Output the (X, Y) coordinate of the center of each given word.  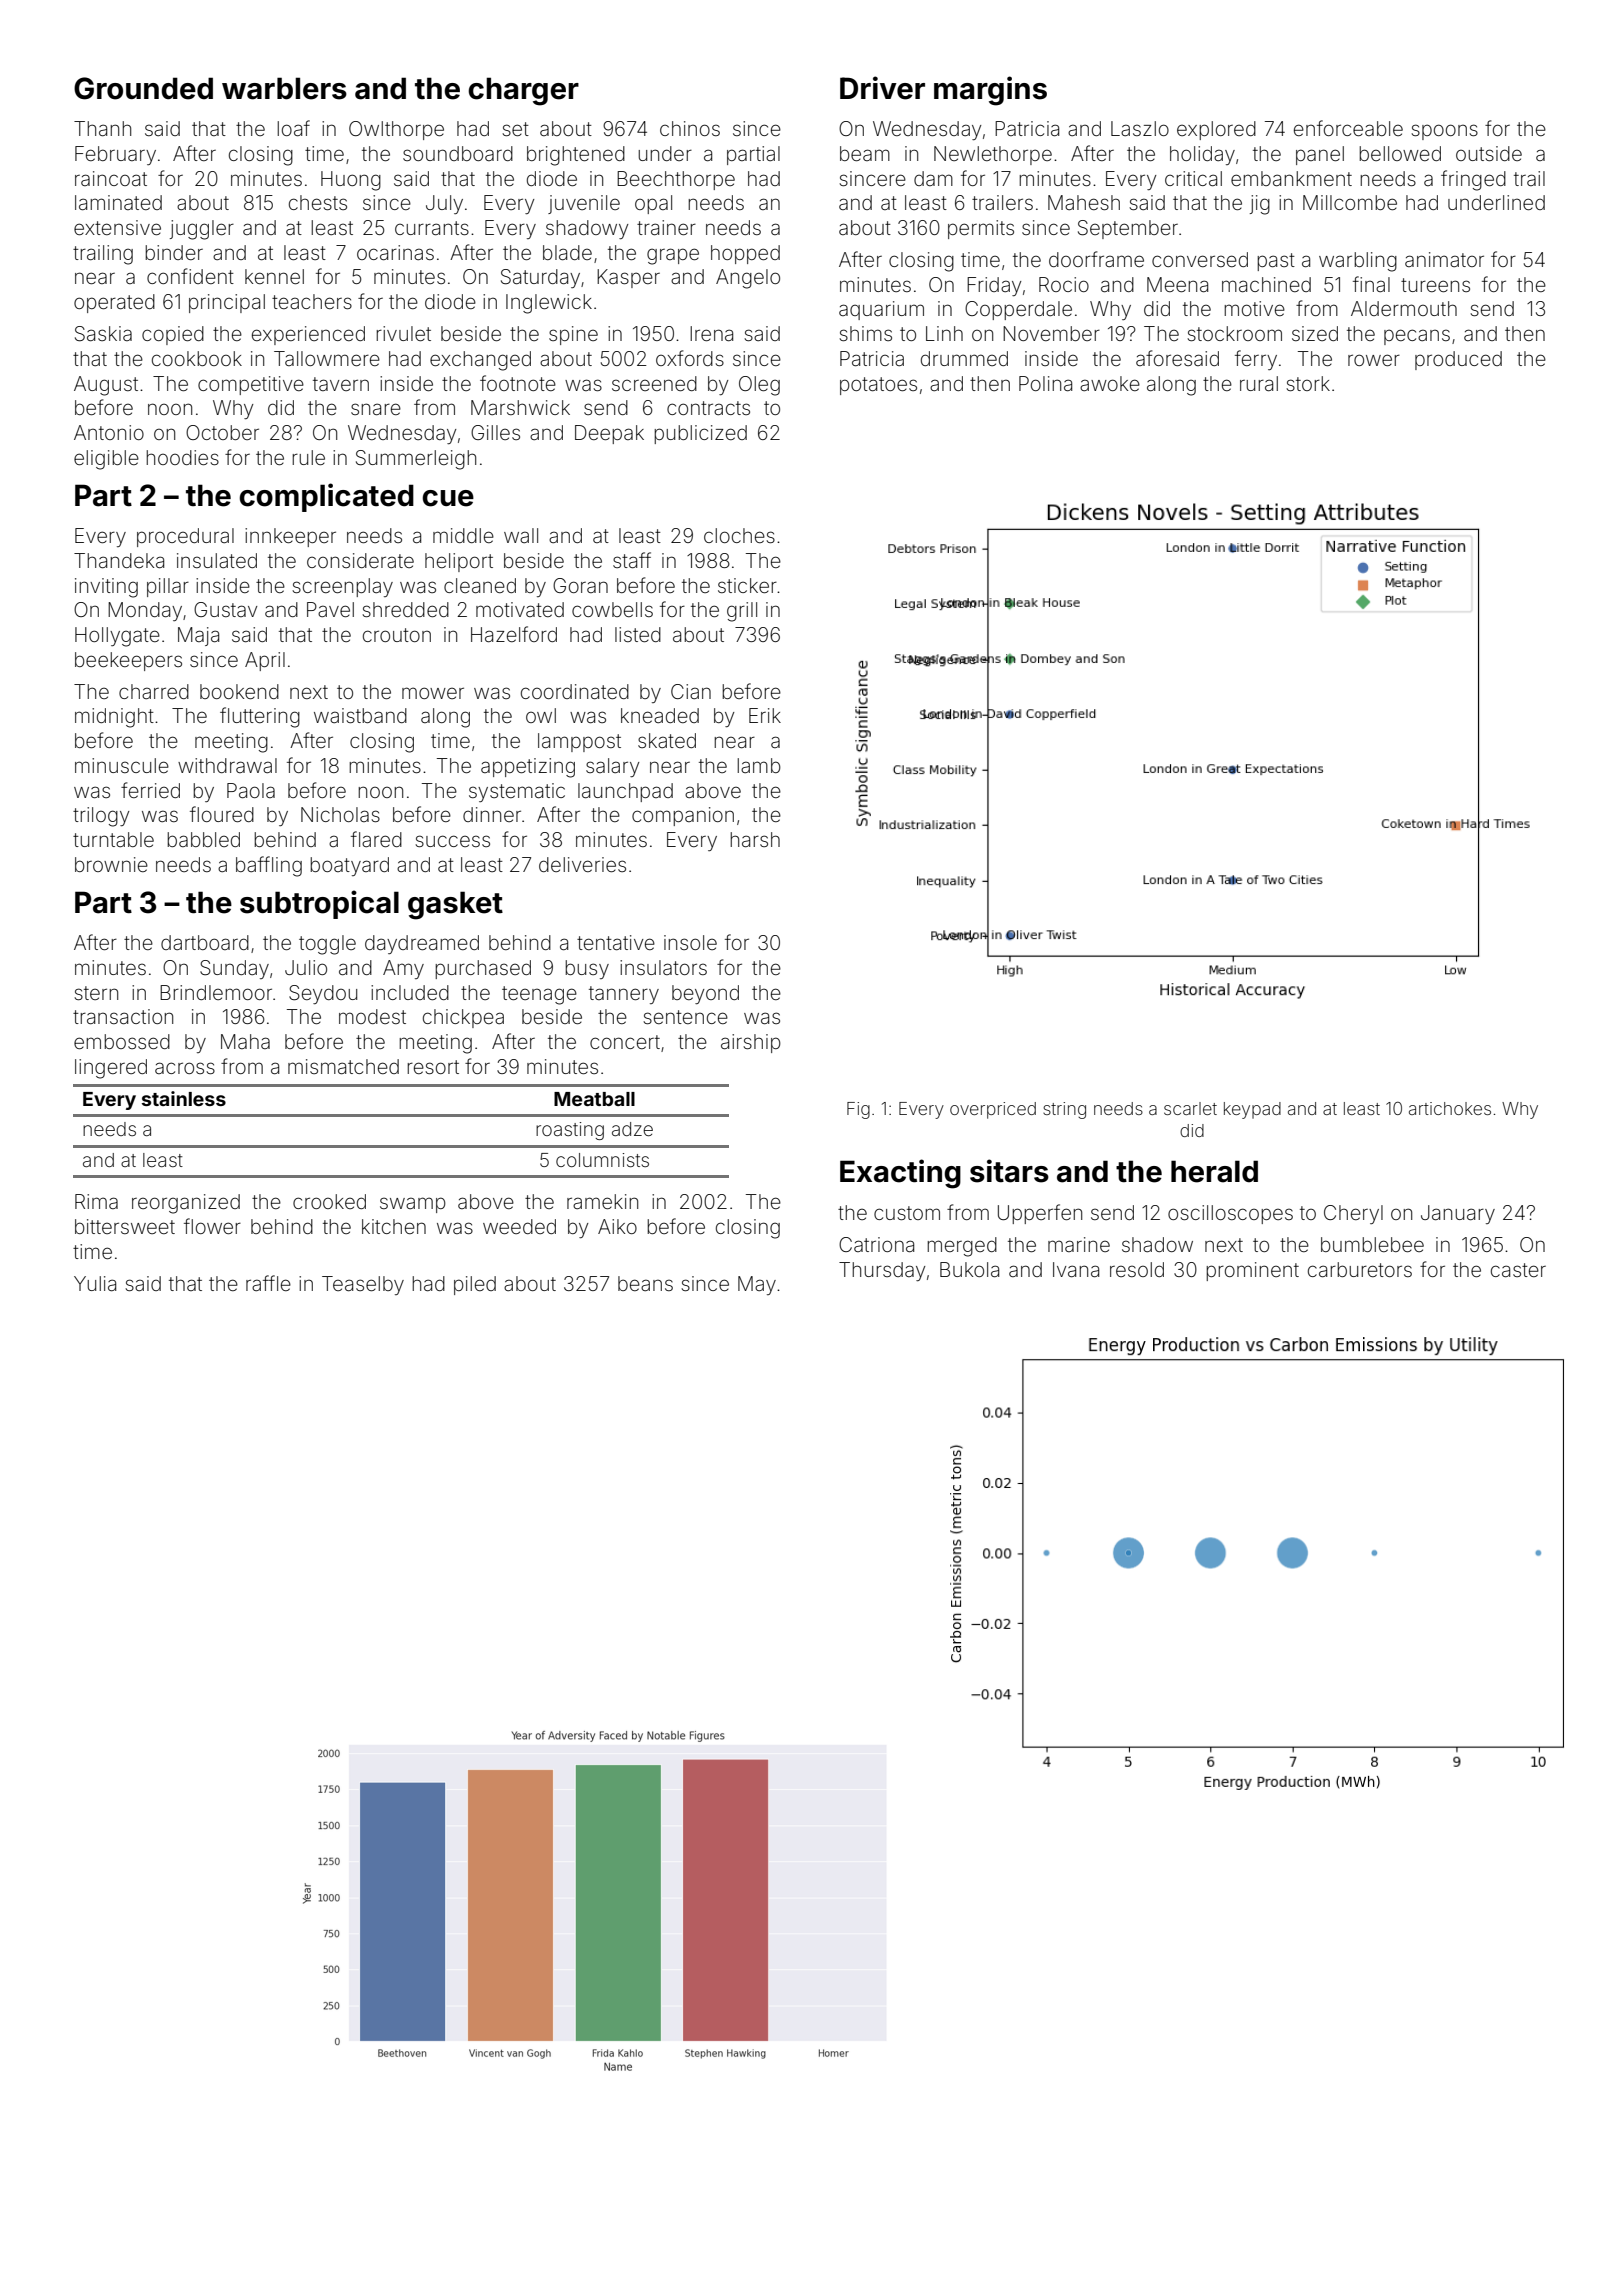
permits (981, 229)
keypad (1252, 1110)
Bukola (969, 1269)
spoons (1444, 132)
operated (114, 303)
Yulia (95, 1283)
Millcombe (1350, 202)
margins (990, 91)
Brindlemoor (216, 992)
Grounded (143, 88)
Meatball (594, 1099)
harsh (755, 839)
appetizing (528, 768)
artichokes (1450, 1108)
